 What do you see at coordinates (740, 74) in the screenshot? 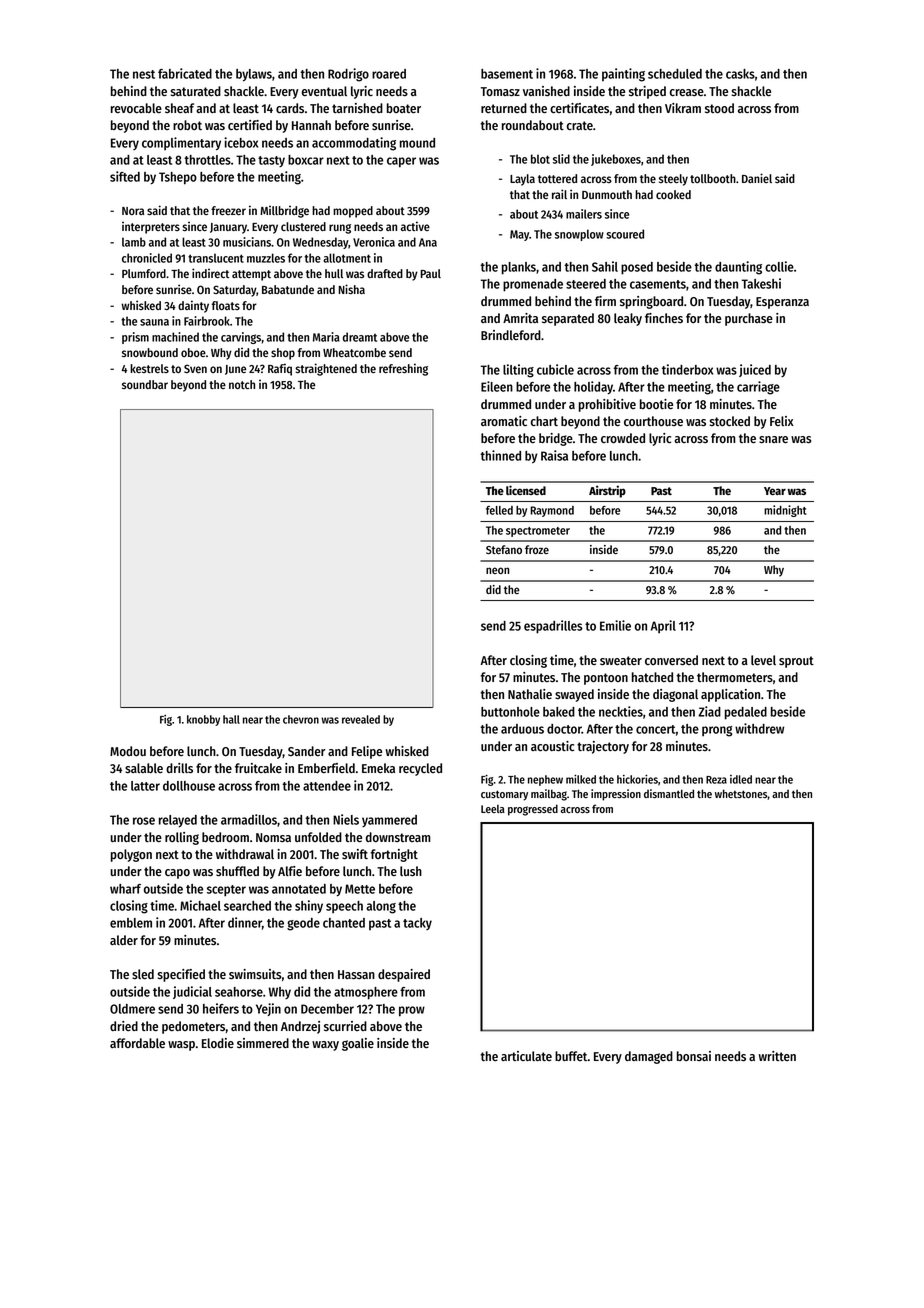
I see `casks` at bounding box center [740, 74].
